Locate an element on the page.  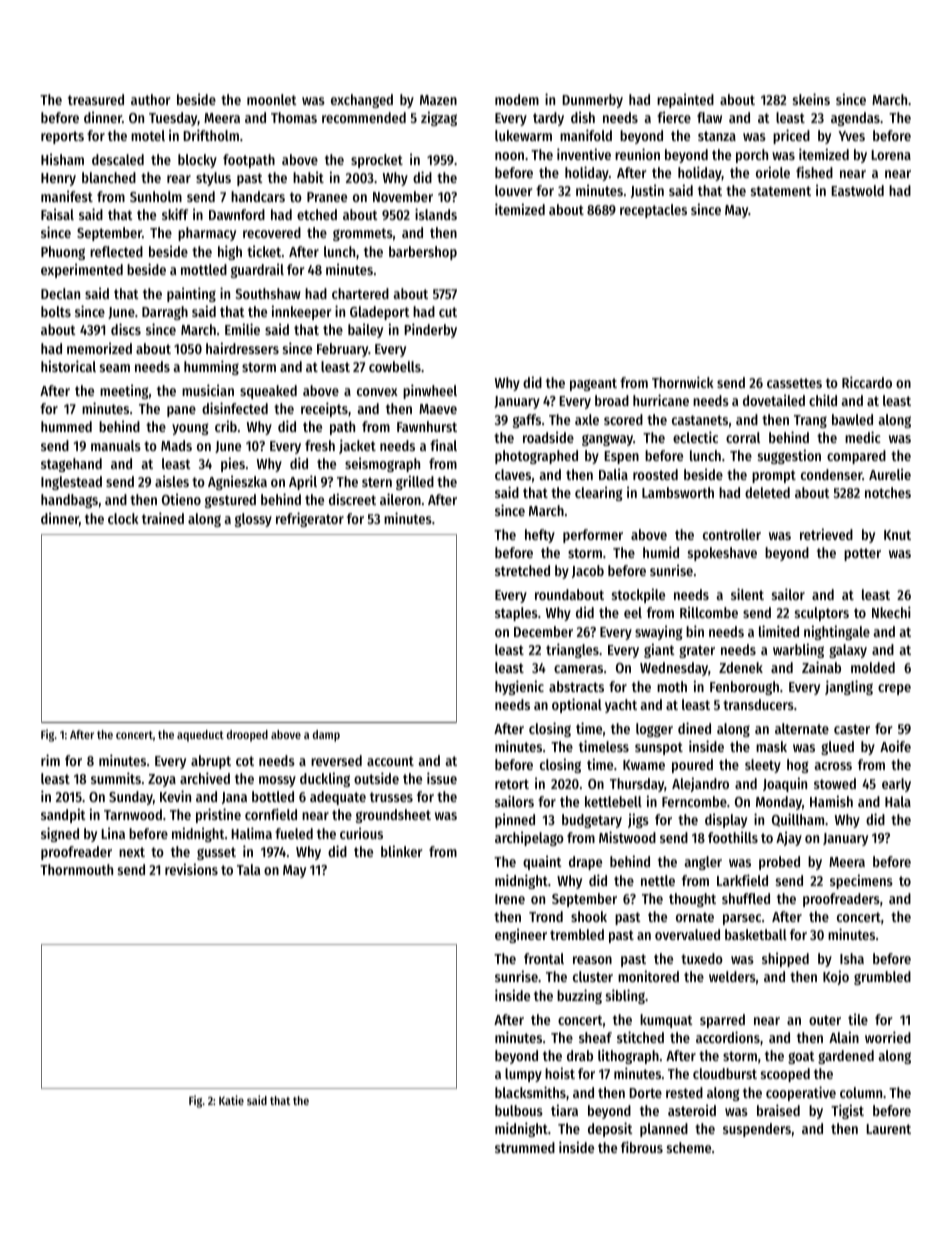
guardrail is located at coordinates (257, 270).
